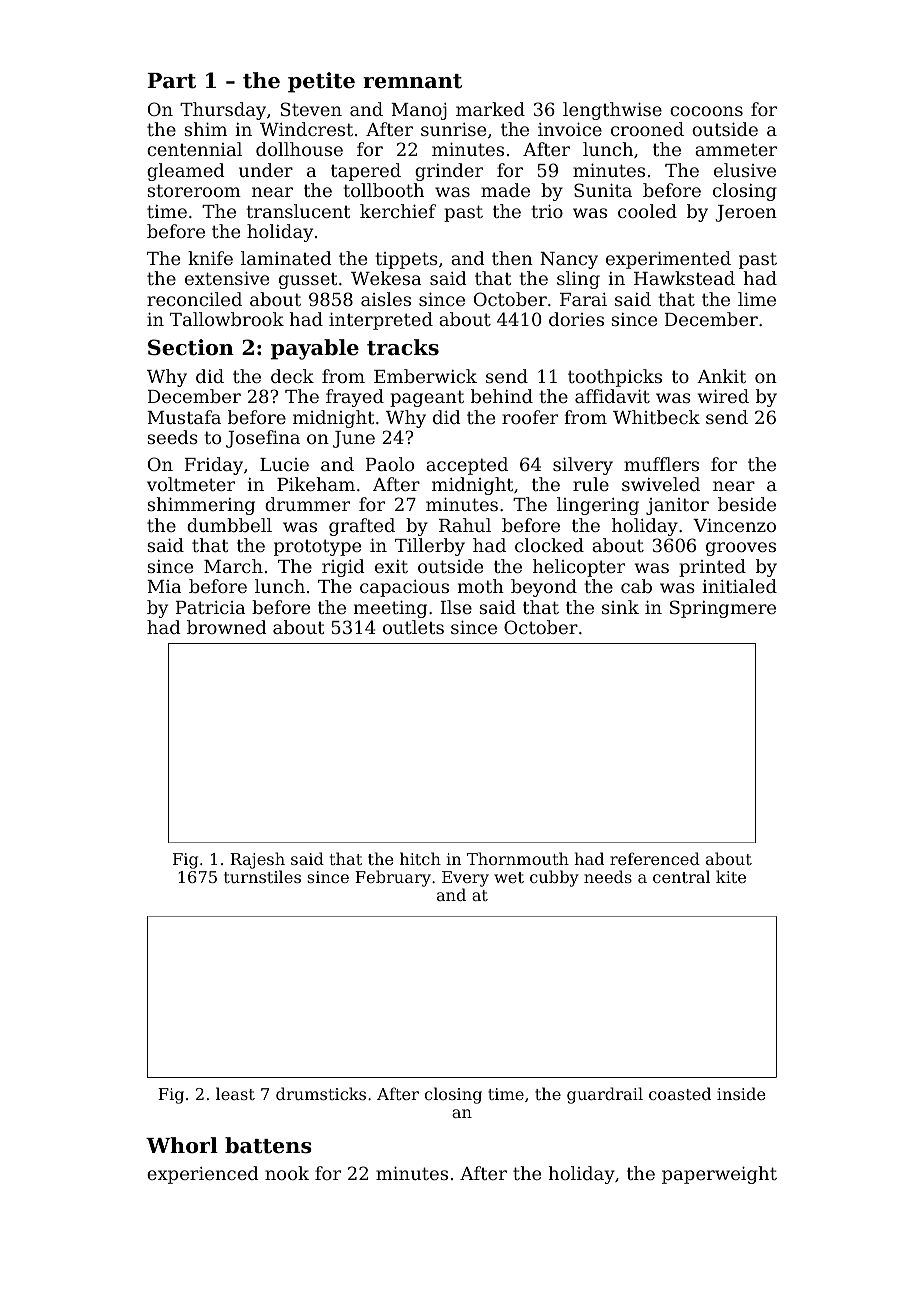 Image resolution: width=924 pixels, height=1314 pixels. I want to click on central, so click(681, 876).
